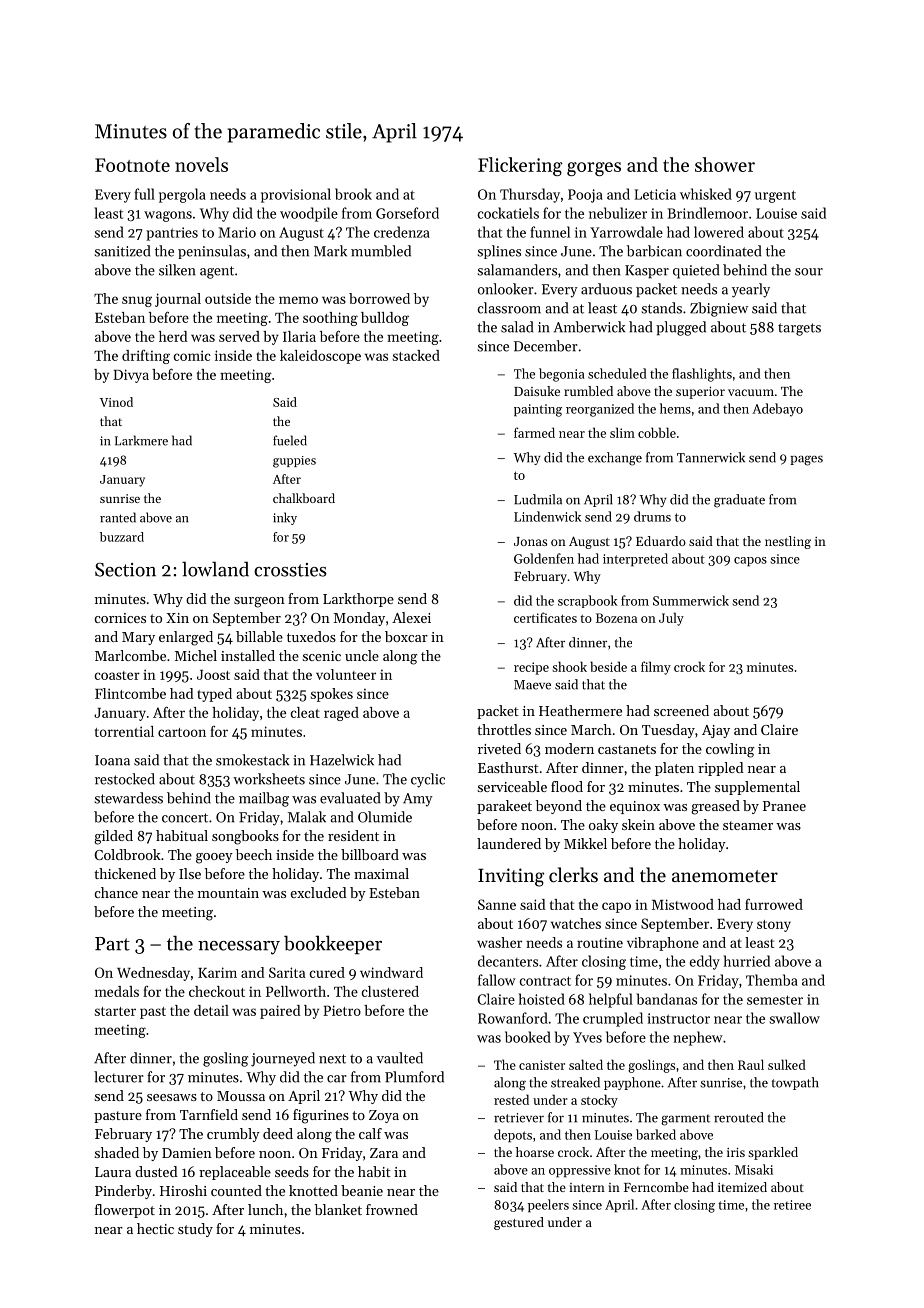 This document has height=1308, width=924. Describe the element at coordinates (241, 1096) in the document. I see `Moussa` at that location.
